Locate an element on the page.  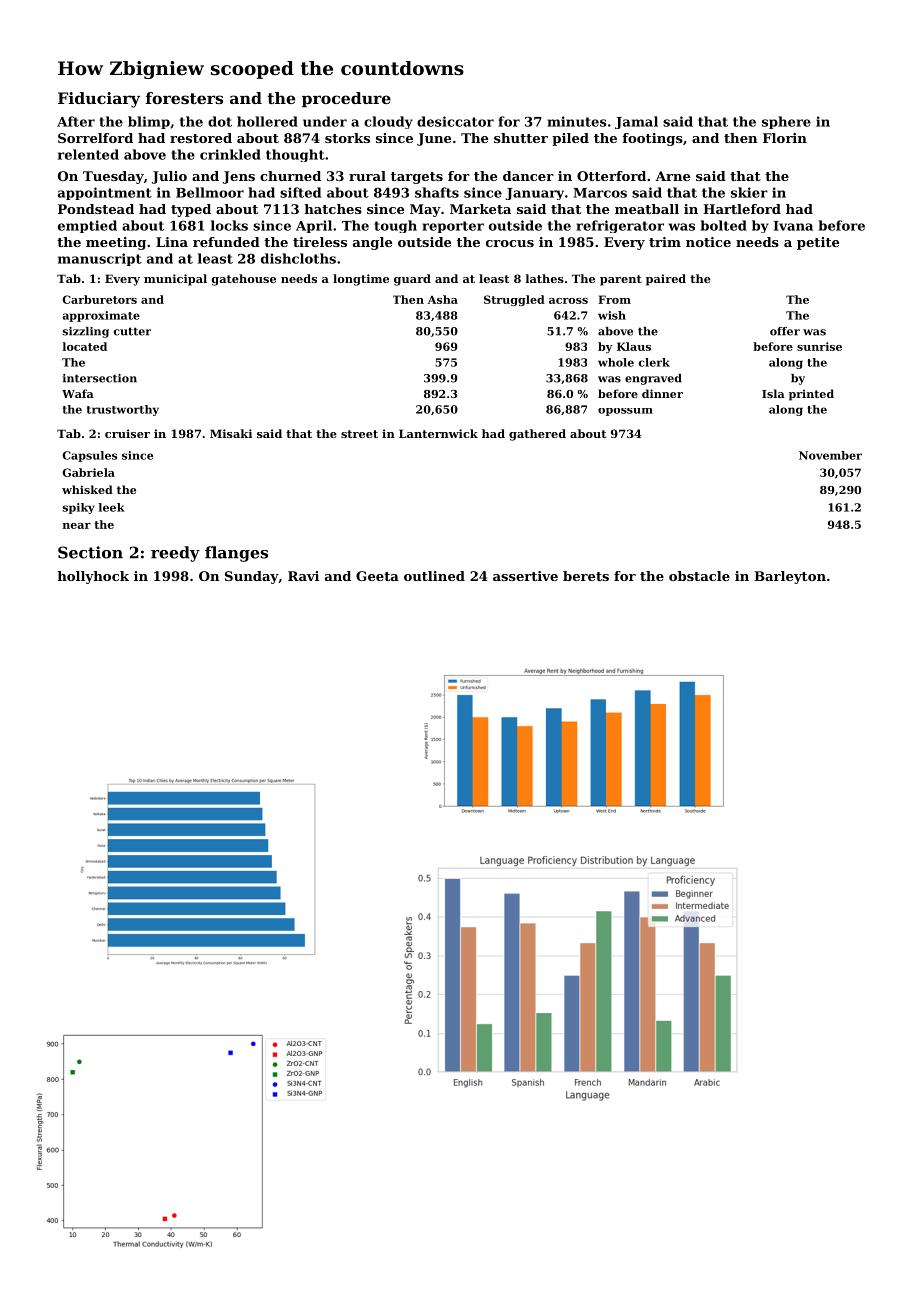
Barleyton is located at coordinates (790, 577).
